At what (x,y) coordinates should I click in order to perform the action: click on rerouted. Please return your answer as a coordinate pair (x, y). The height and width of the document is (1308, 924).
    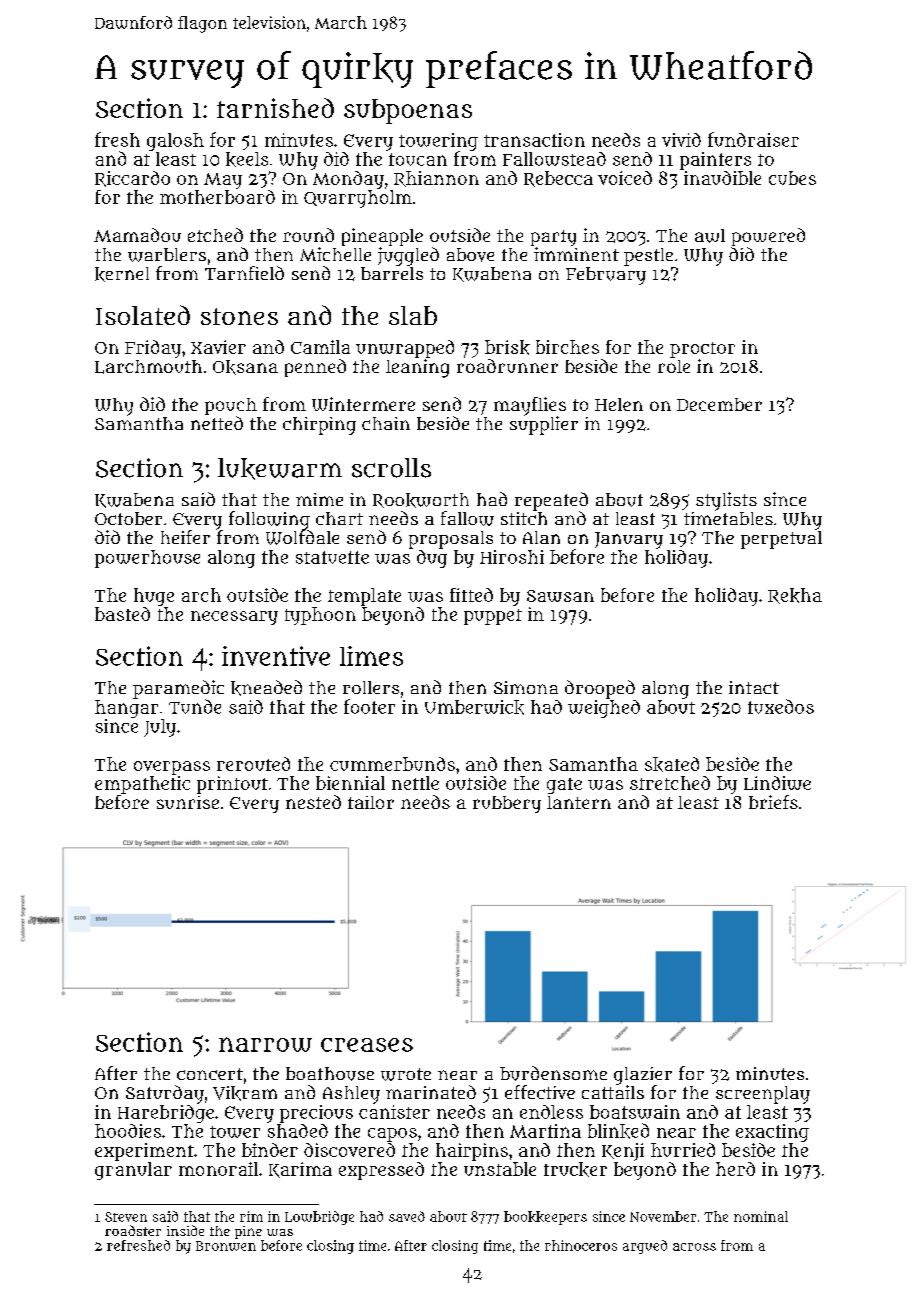
    Looking at the image, I should click on (253, 764).
